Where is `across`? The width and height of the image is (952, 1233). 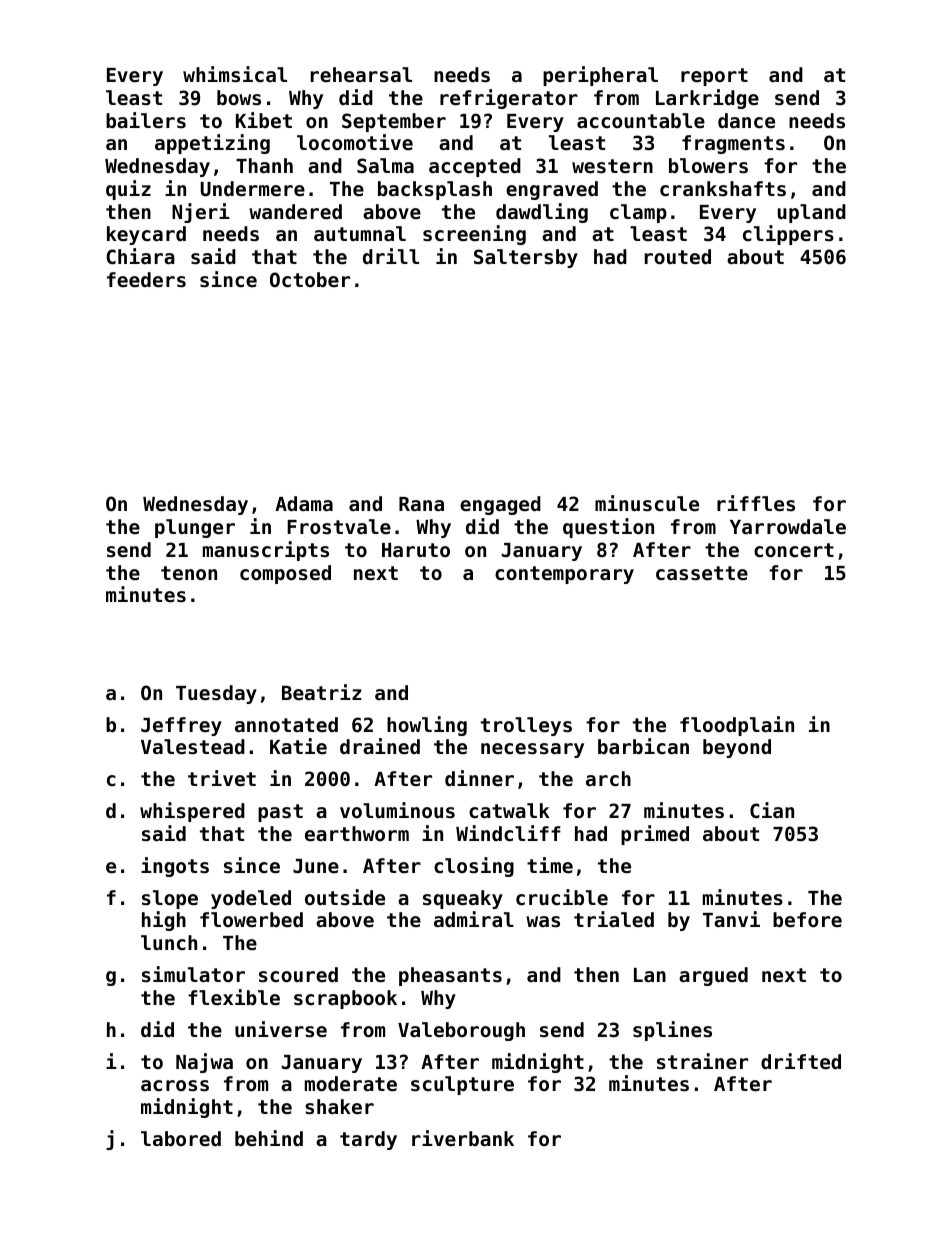 across is located at coordinates (175, 1085).
